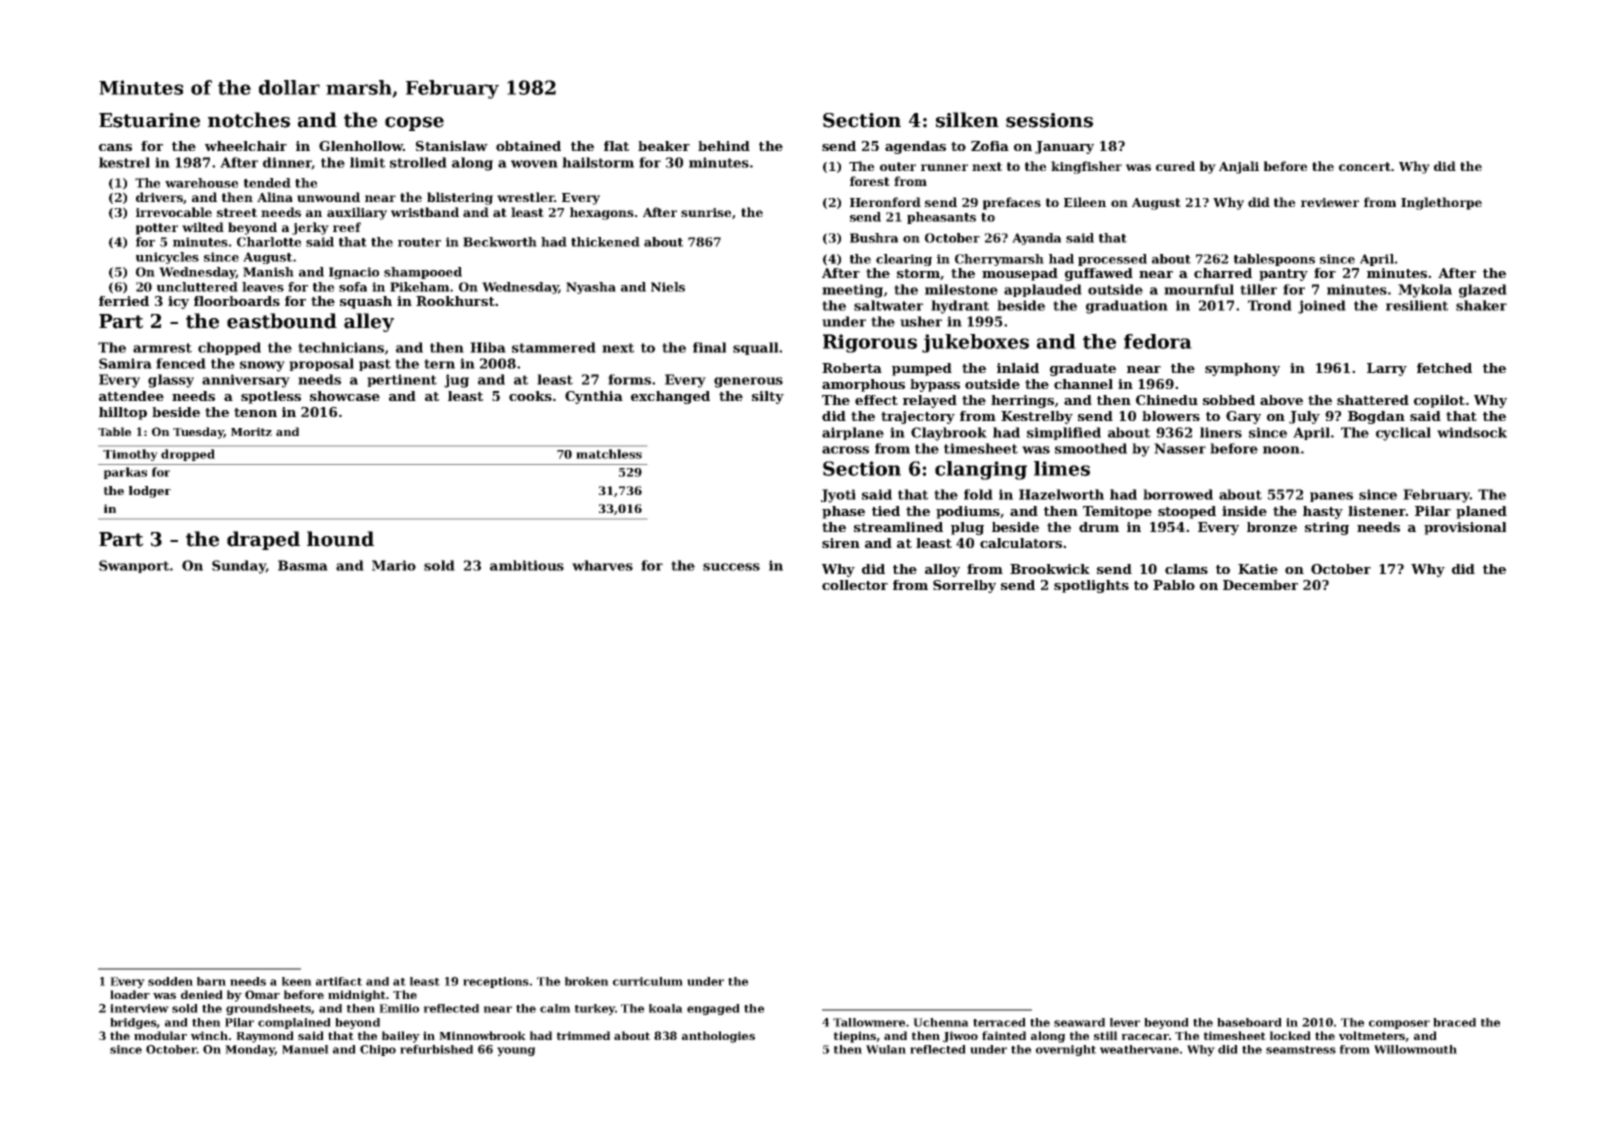 Image resolution: width=1605 pixels, height=1135 pixels. What do you see at coordinates (211, 981) in the screenshot?
I see `barn` at bounding box center [211, 981].
